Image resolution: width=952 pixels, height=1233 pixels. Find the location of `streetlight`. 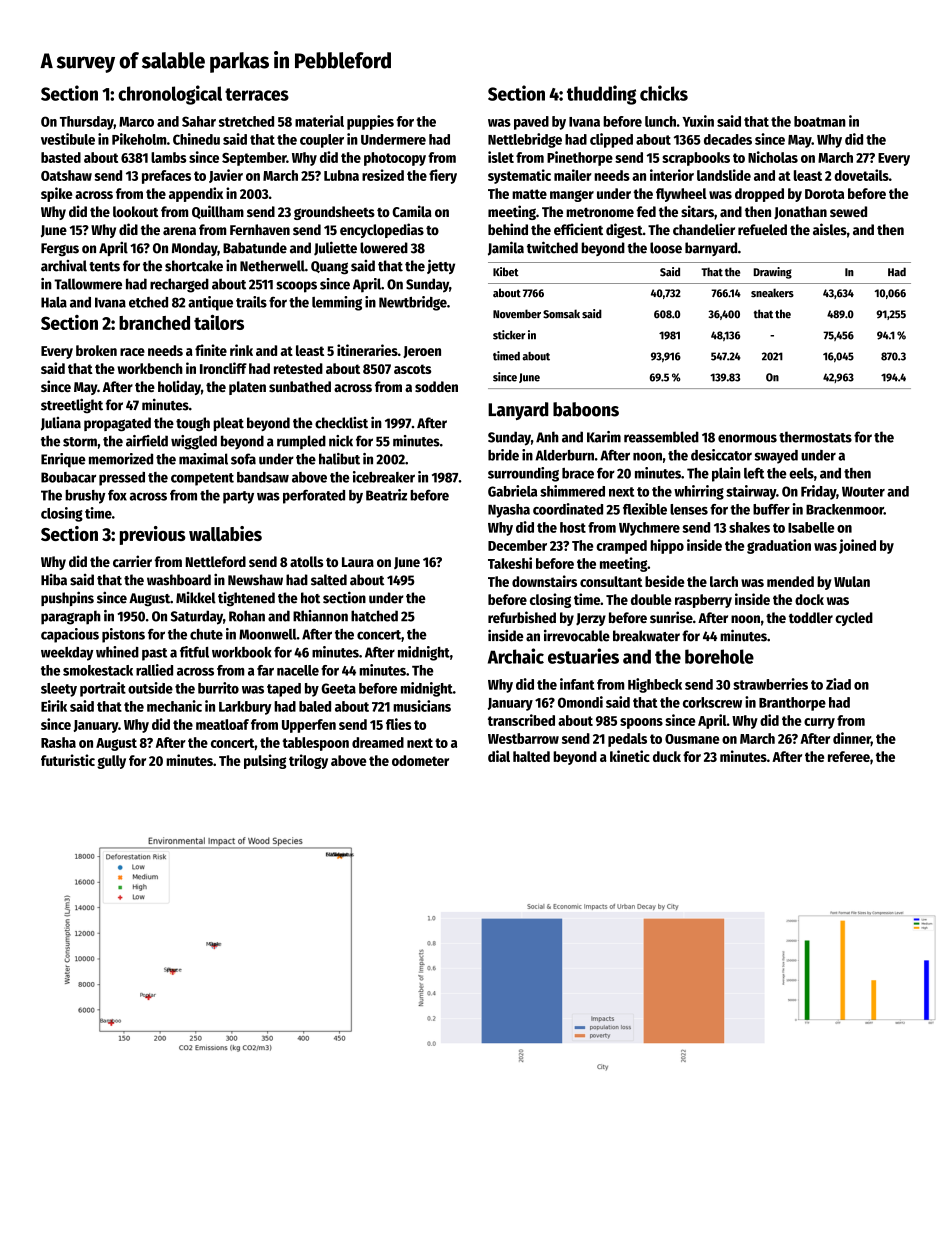

streetlight is located at coordinates (72, 405).
